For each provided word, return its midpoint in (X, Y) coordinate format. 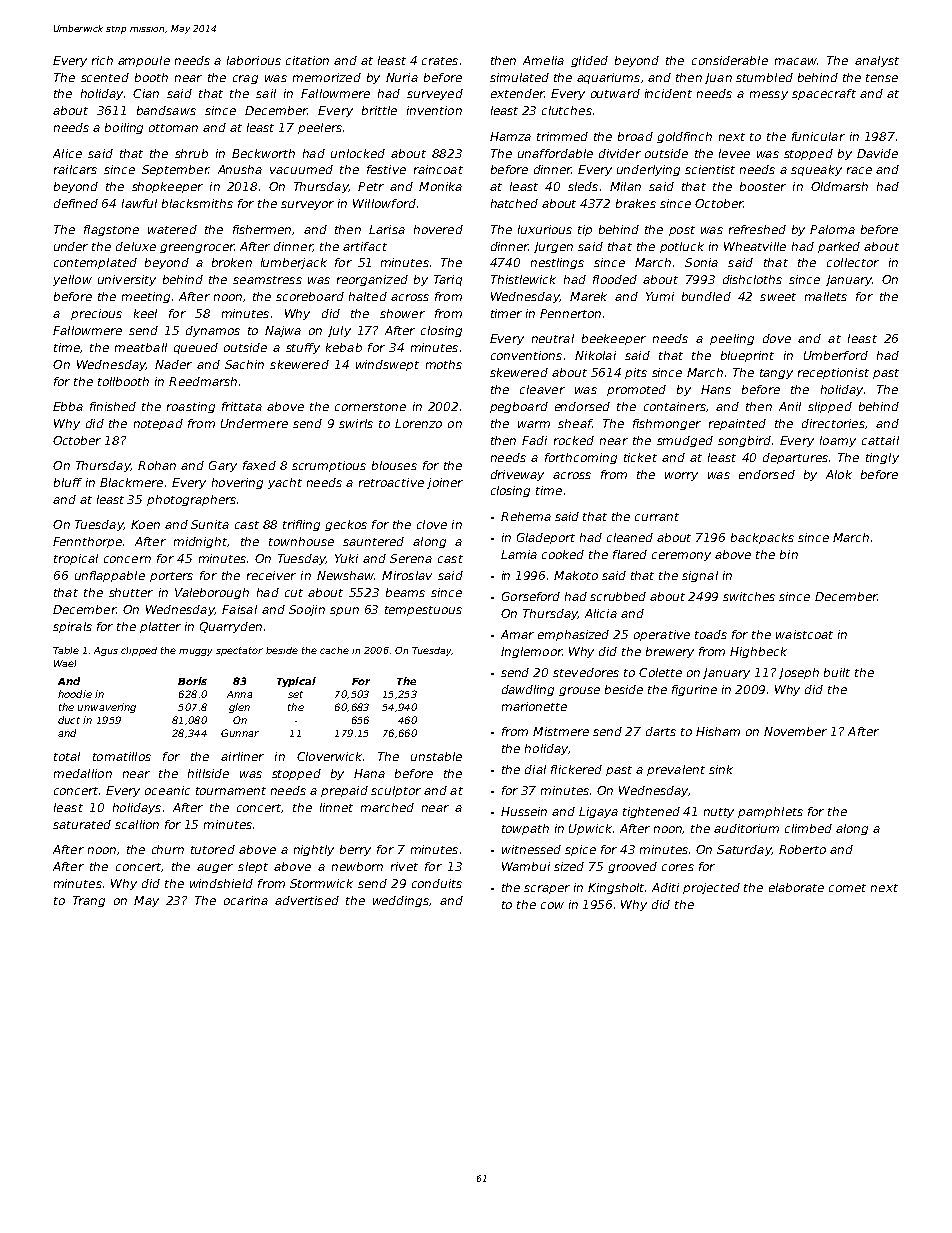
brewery (670, 652)
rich (102, 60)
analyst (877, 61)
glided (589, 61)
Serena (411, 558)
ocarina (246, 900)
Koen (145, 524)
